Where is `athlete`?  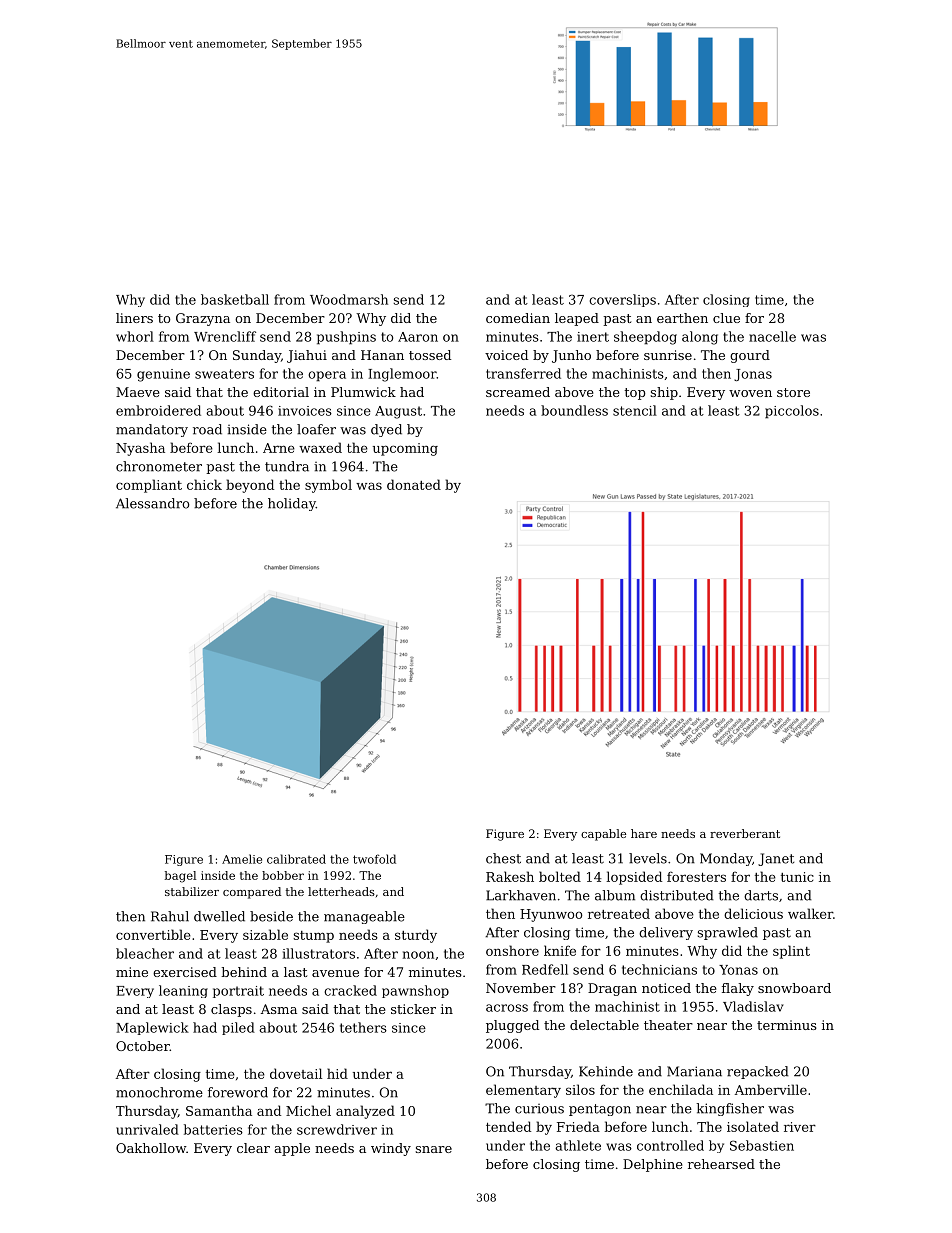 athlete is located at coordinates (578, 1145).
